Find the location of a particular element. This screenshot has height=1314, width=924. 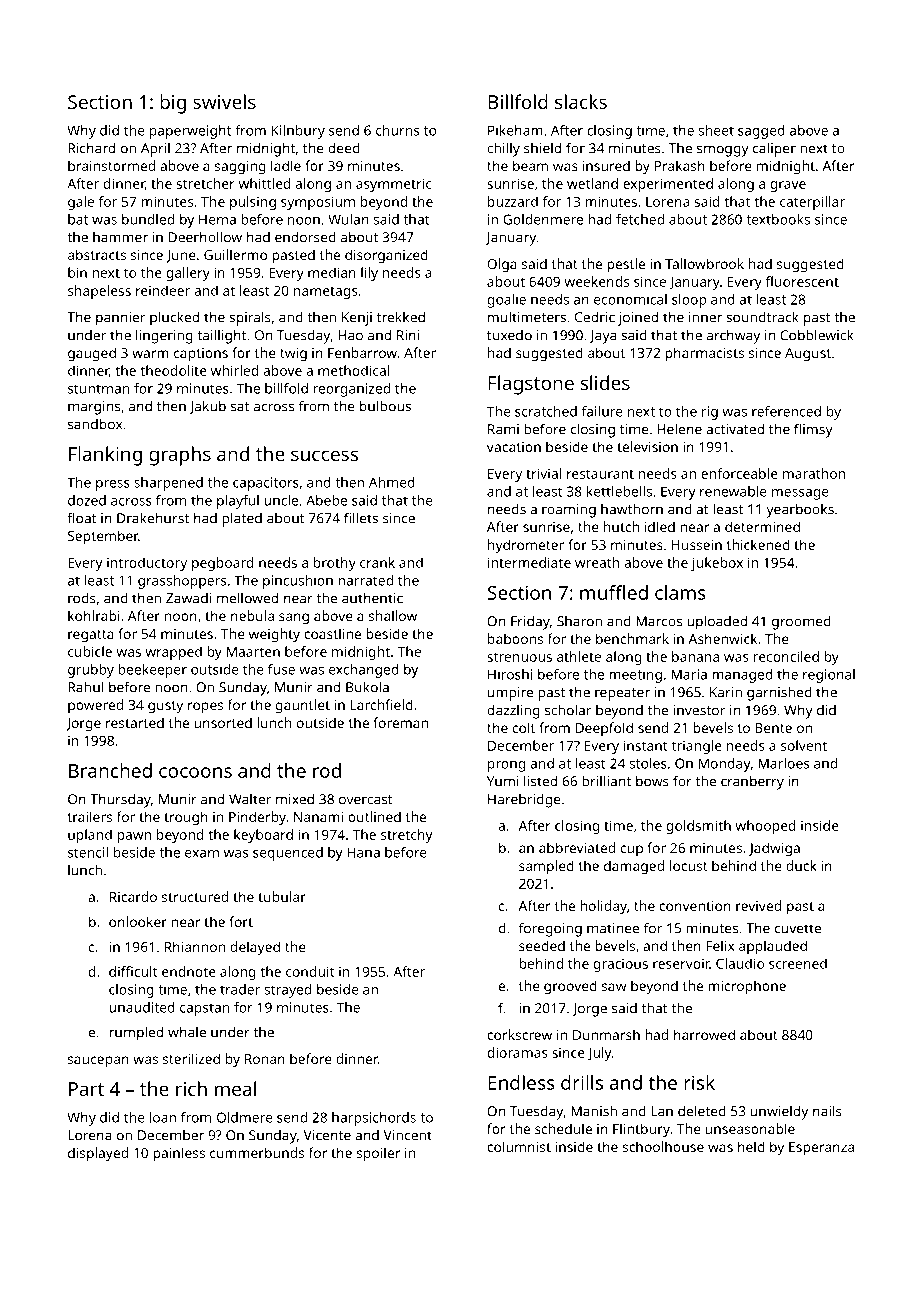

rumpled is located at coordinates (136, 1033).
